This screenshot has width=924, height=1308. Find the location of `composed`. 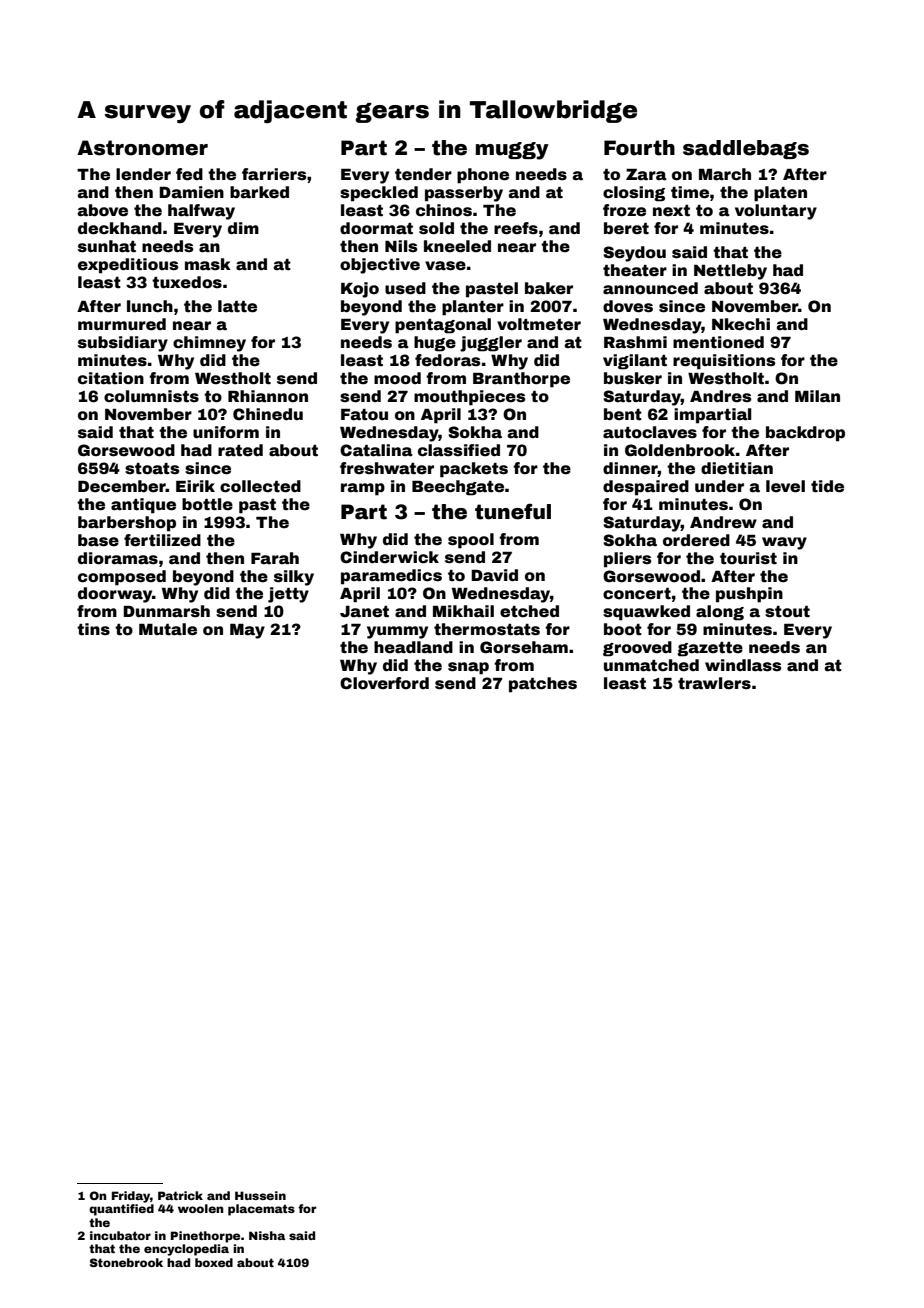

composed is located at coordinates (122, 578).
